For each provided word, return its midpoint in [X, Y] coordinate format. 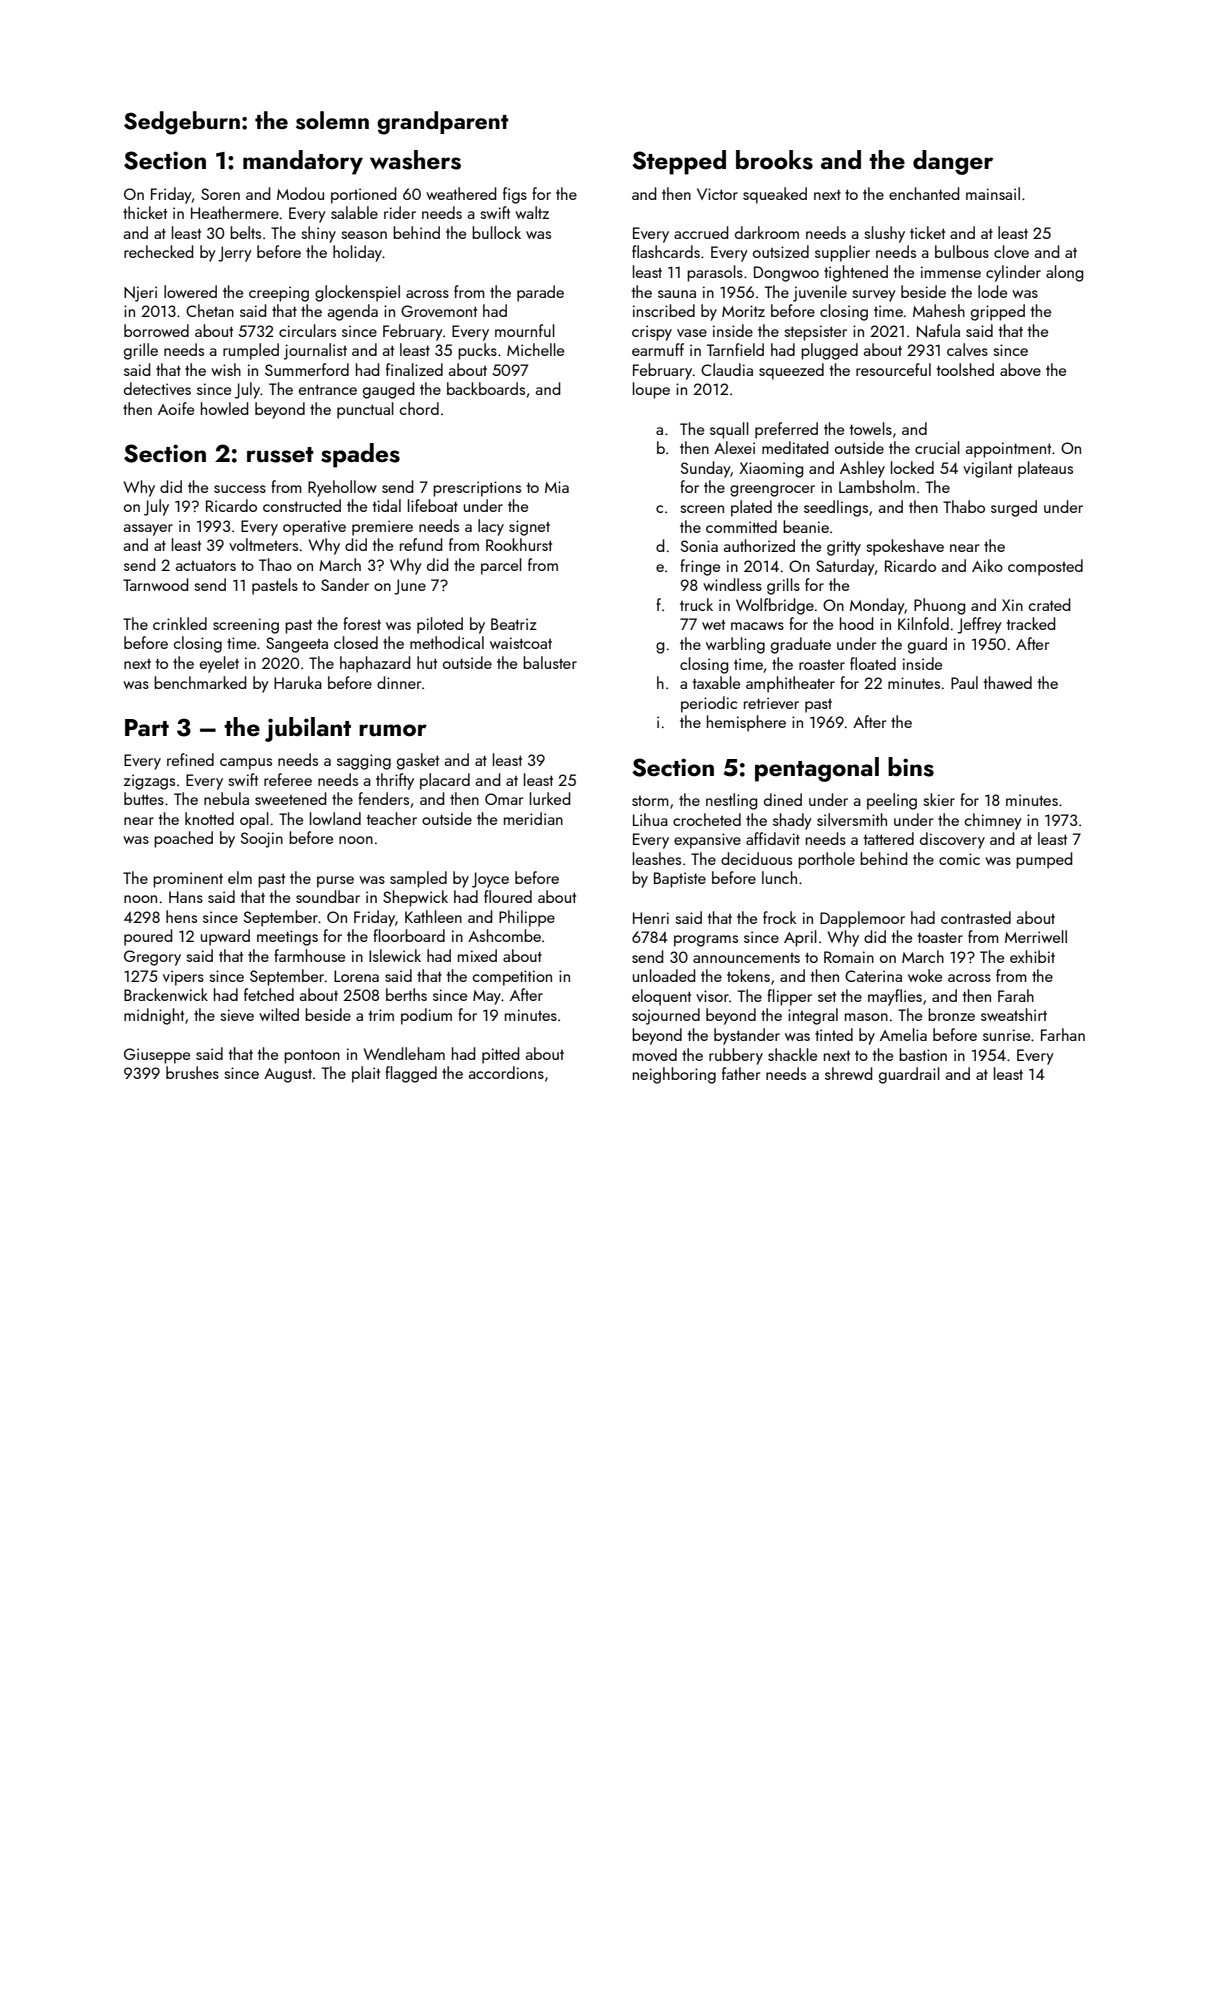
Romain [849, 957]
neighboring [674, 1075]
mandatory [303, 162]
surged [1014, 508]
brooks [774, 160]
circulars [307, 330]
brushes [192, 1072]
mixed [477, 955]
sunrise [1006, 1035]
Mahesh [939, 310]
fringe [700, 567]
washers [415, 160]
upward [225, 937]
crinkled [180, 623]
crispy [652, 333]
